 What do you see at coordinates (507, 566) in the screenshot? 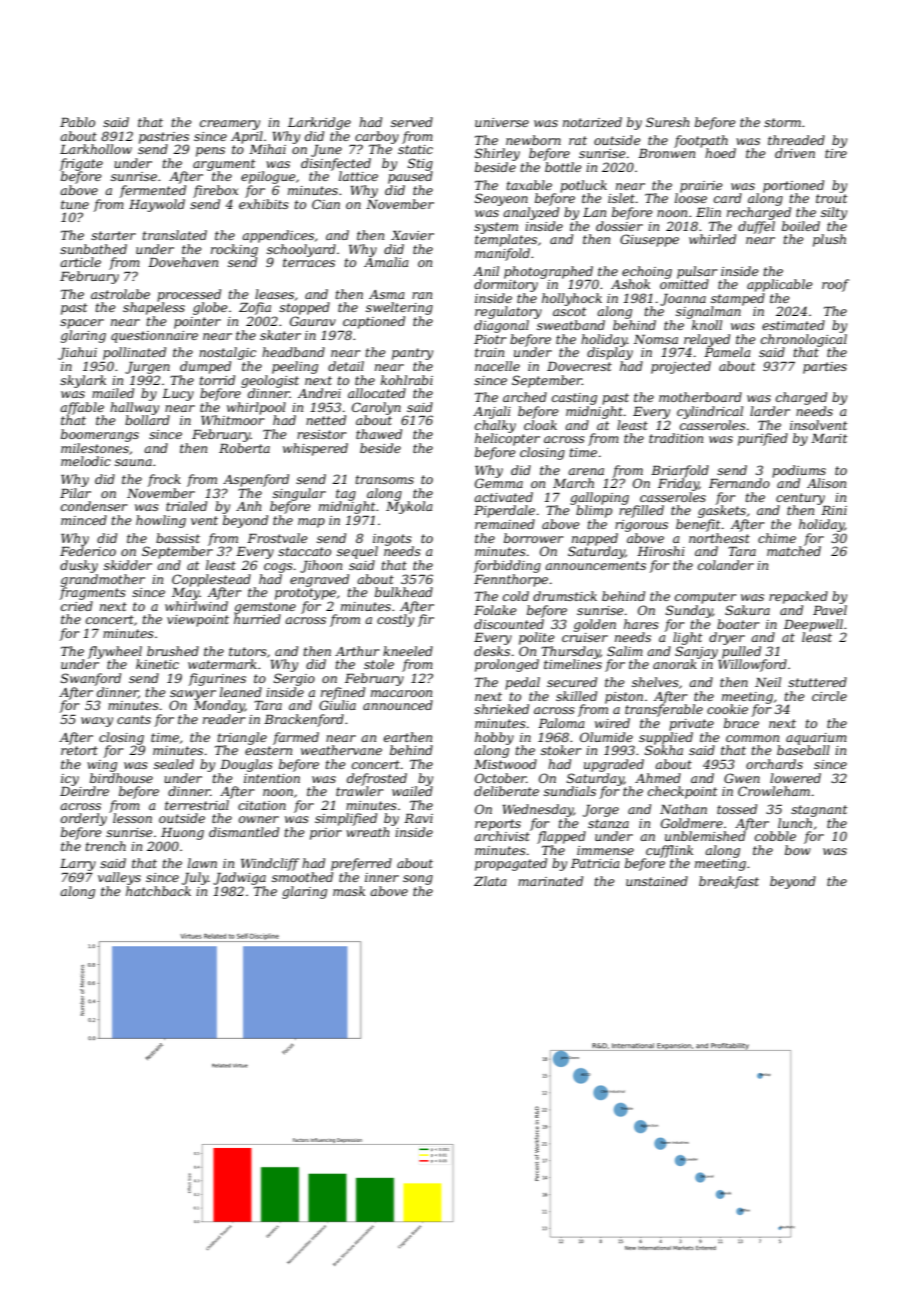
I see `forbidding` at bounding box center [507, 566].
